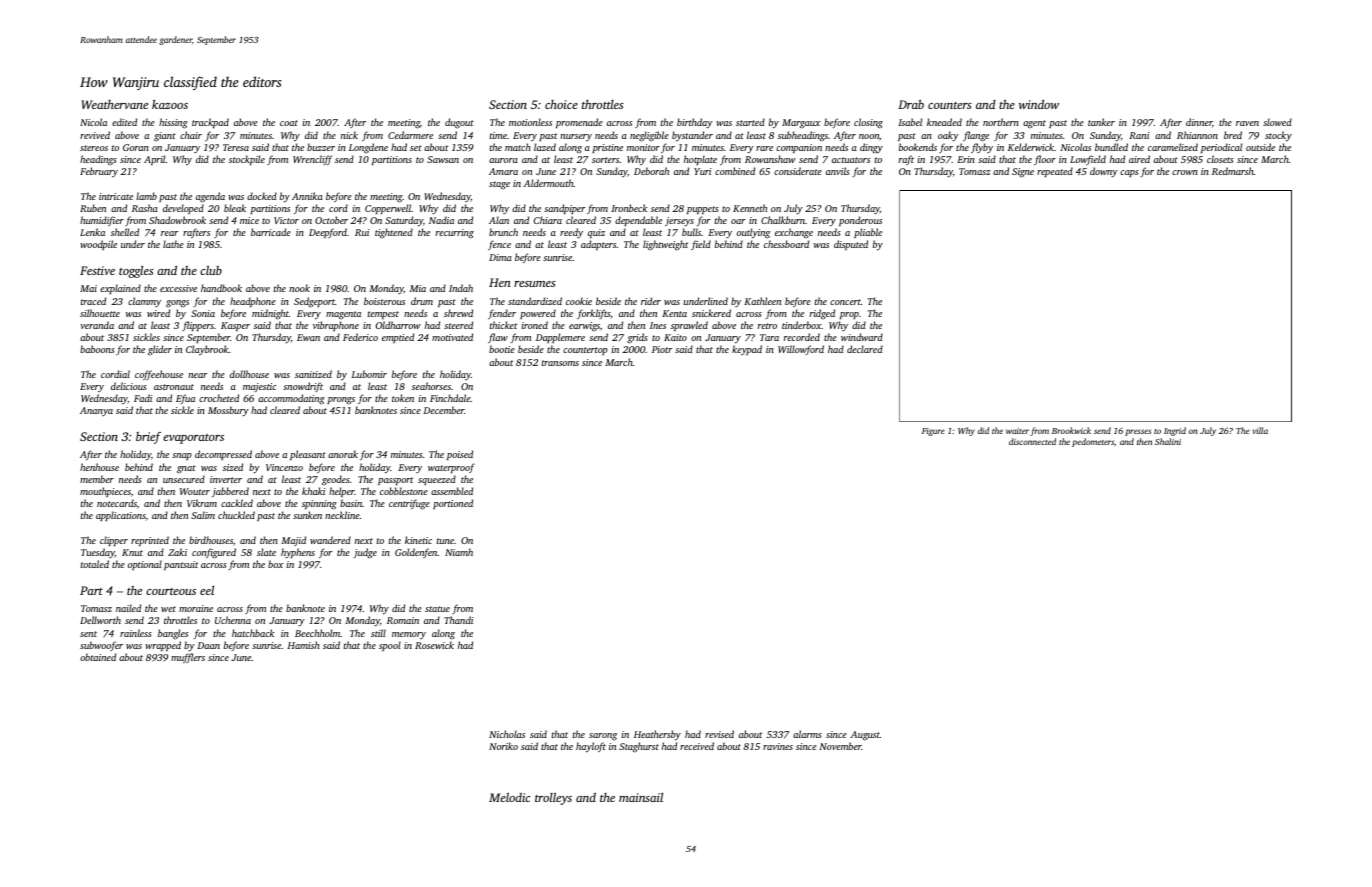  What do you see at coordinates (98, 657) in the screenshot?
I see `obtained` at bounding box center [98, 657].
